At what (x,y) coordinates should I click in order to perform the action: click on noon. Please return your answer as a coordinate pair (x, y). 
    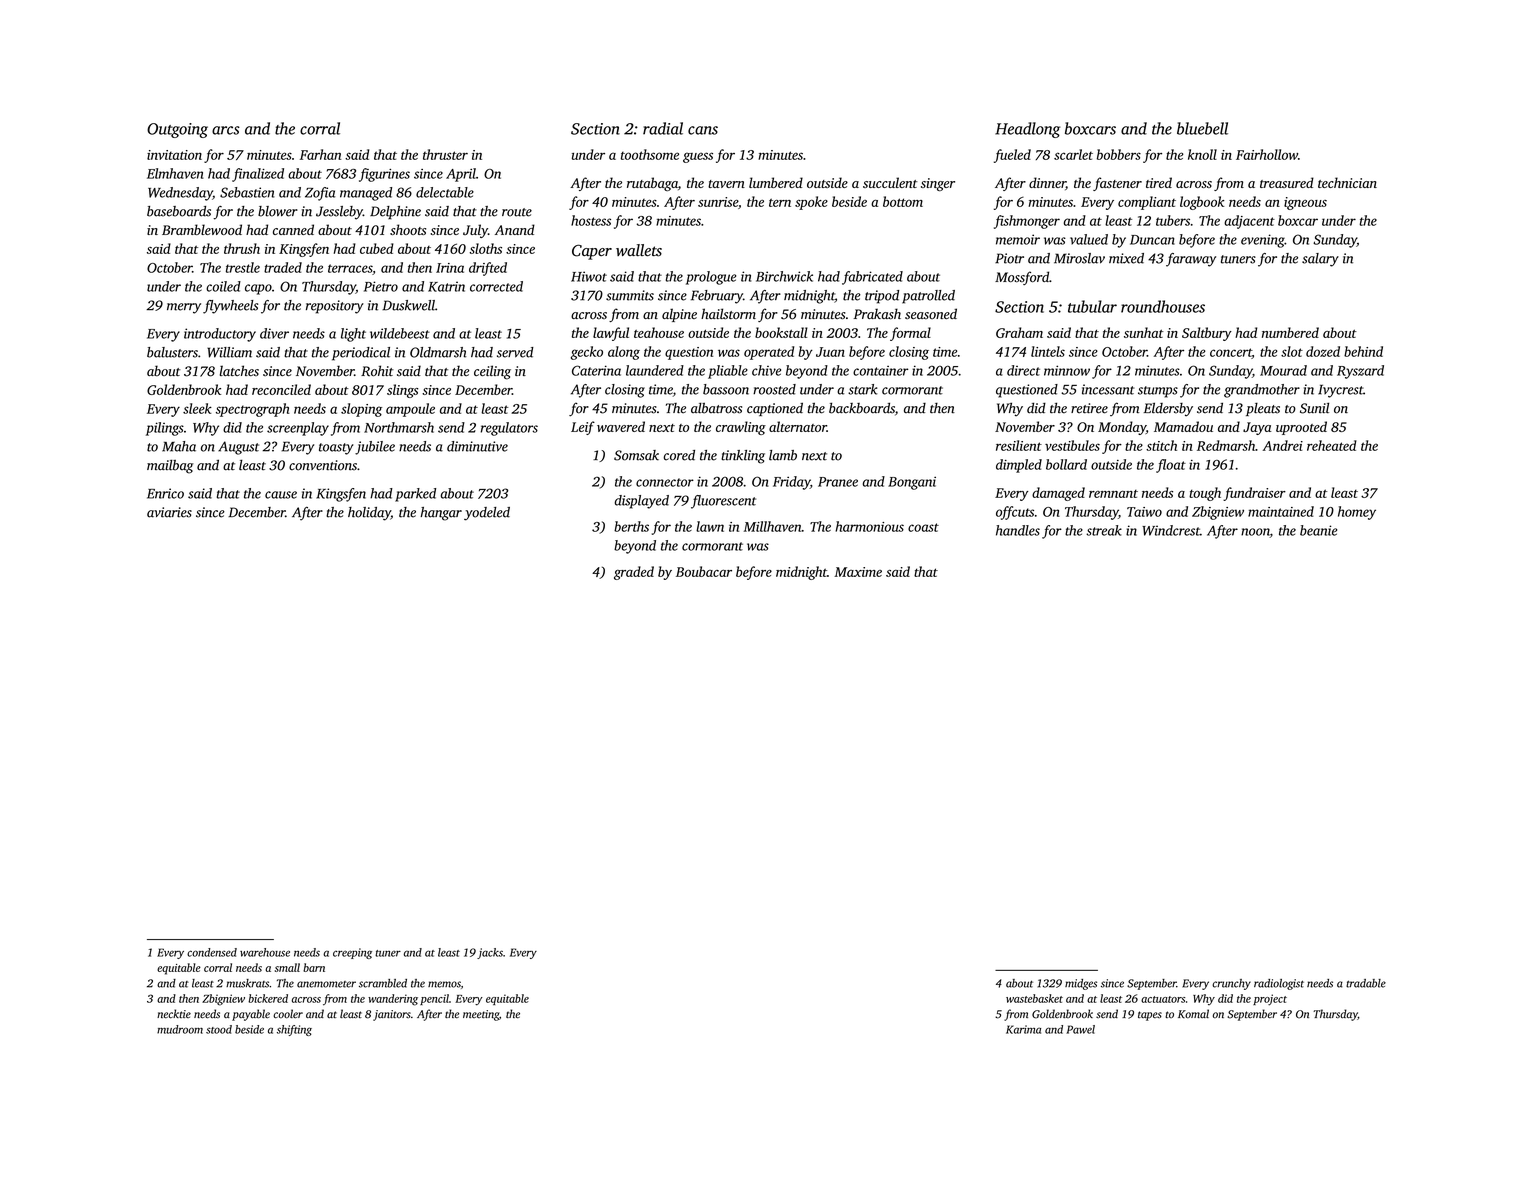
    Looking at the image, I should click on (1255, 533).
